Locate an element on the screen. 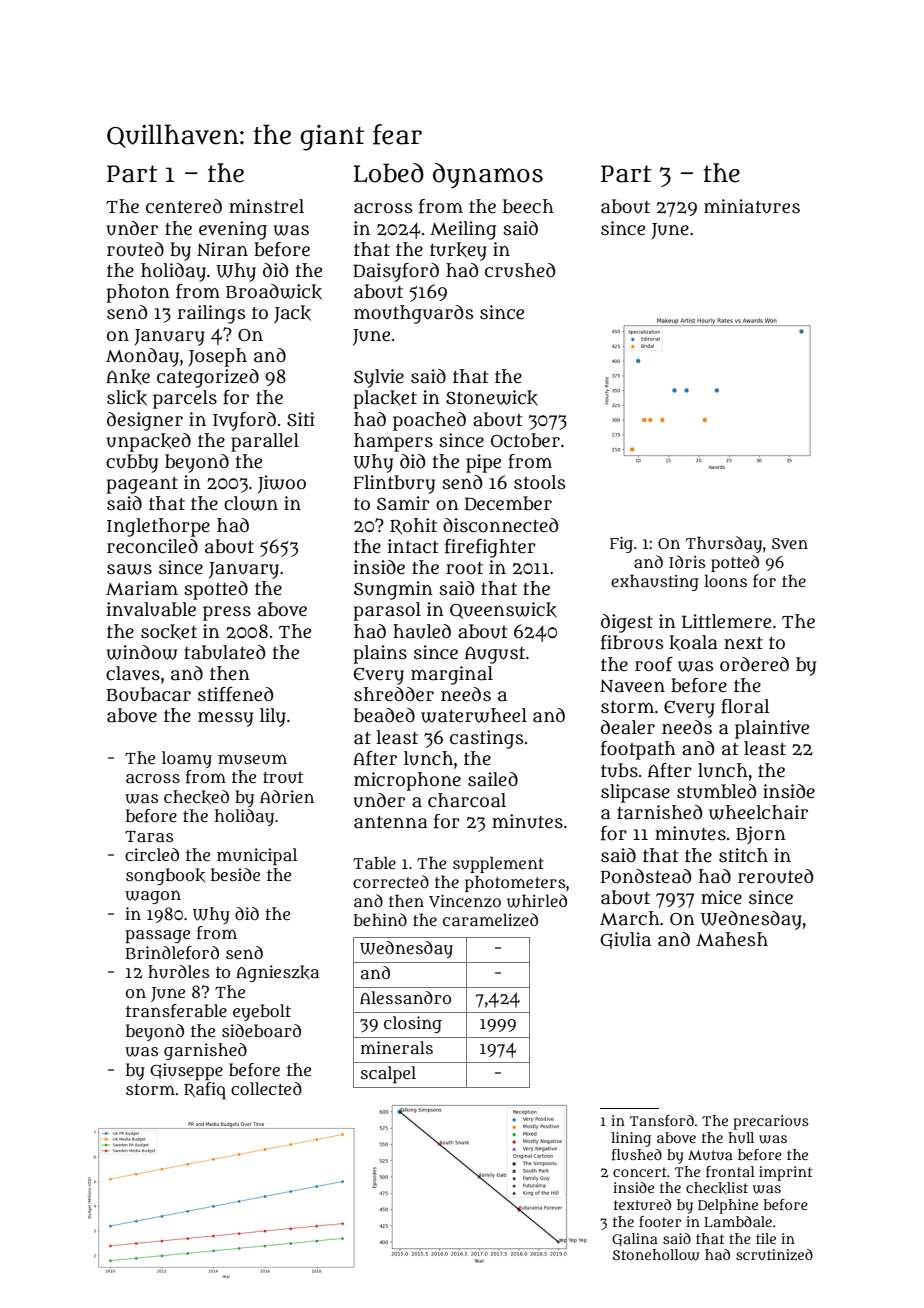 The height and width of the screenshot is (1308, 924). saws is located at coordinates (129, 569).
